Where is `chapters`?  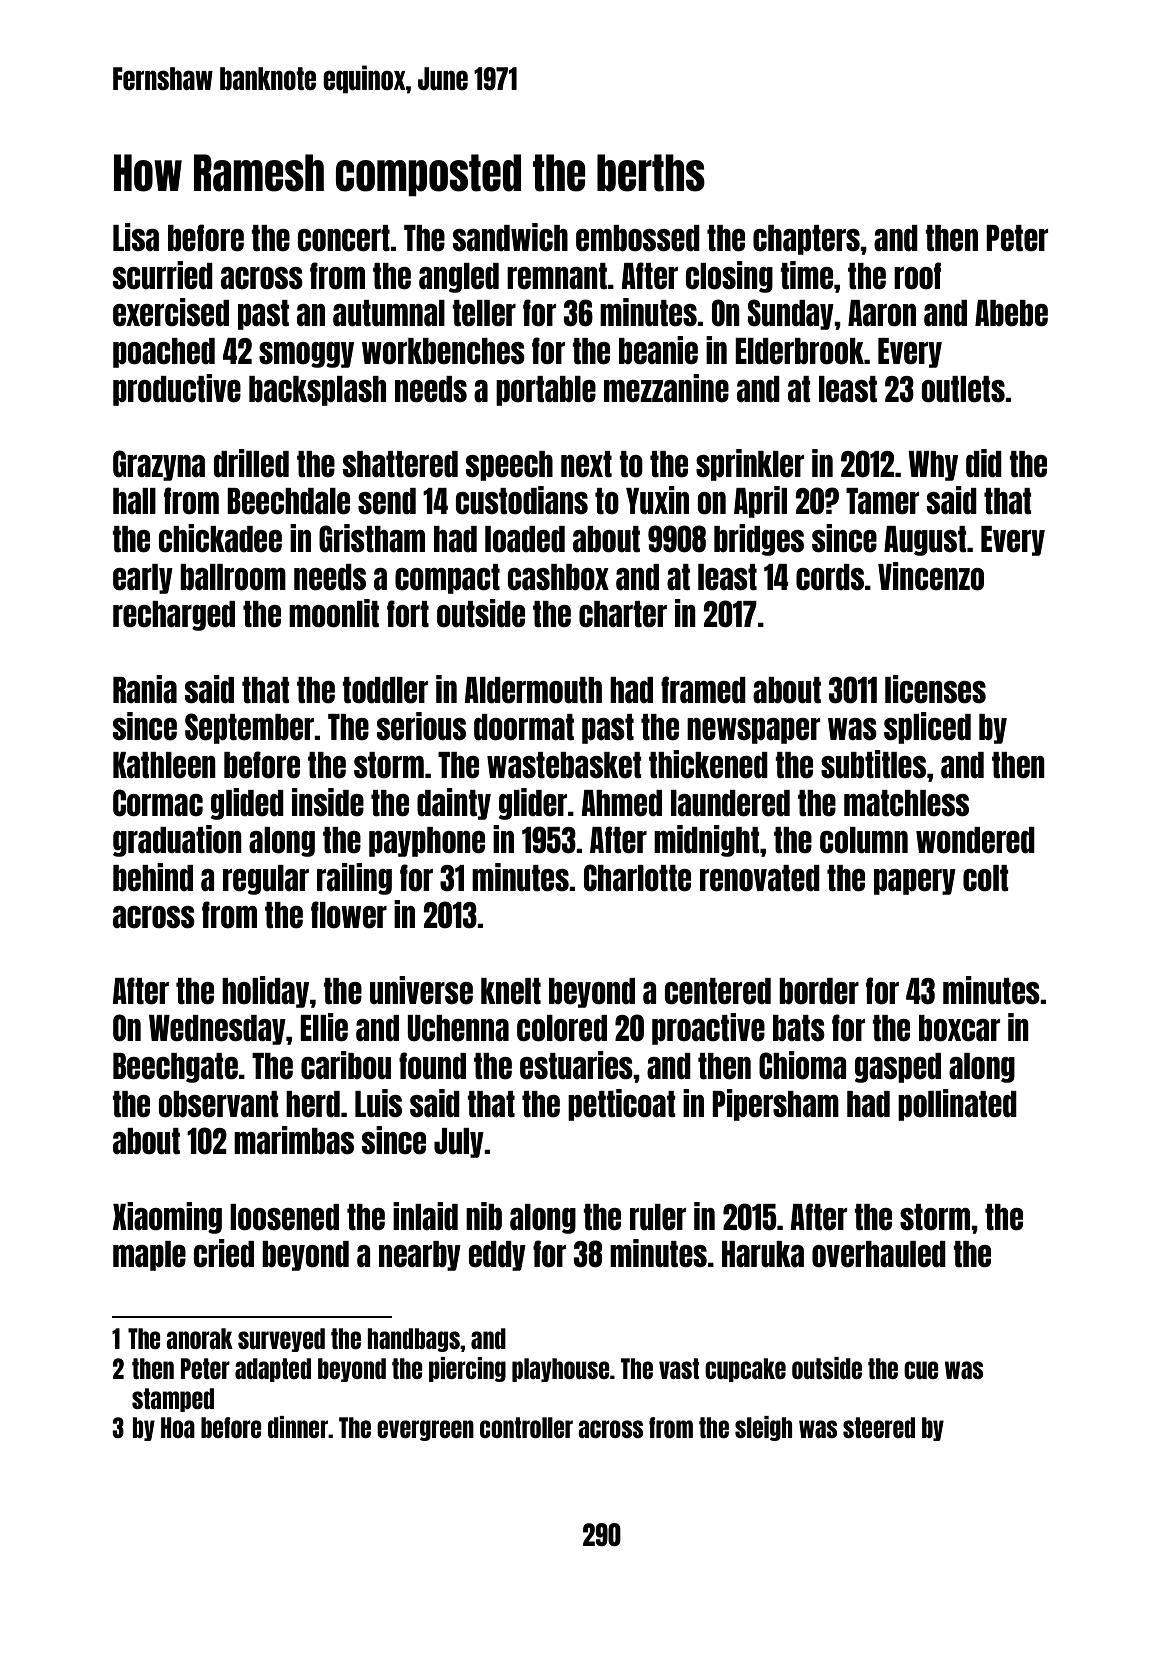
chapters is located at coordinates (806, 240).
